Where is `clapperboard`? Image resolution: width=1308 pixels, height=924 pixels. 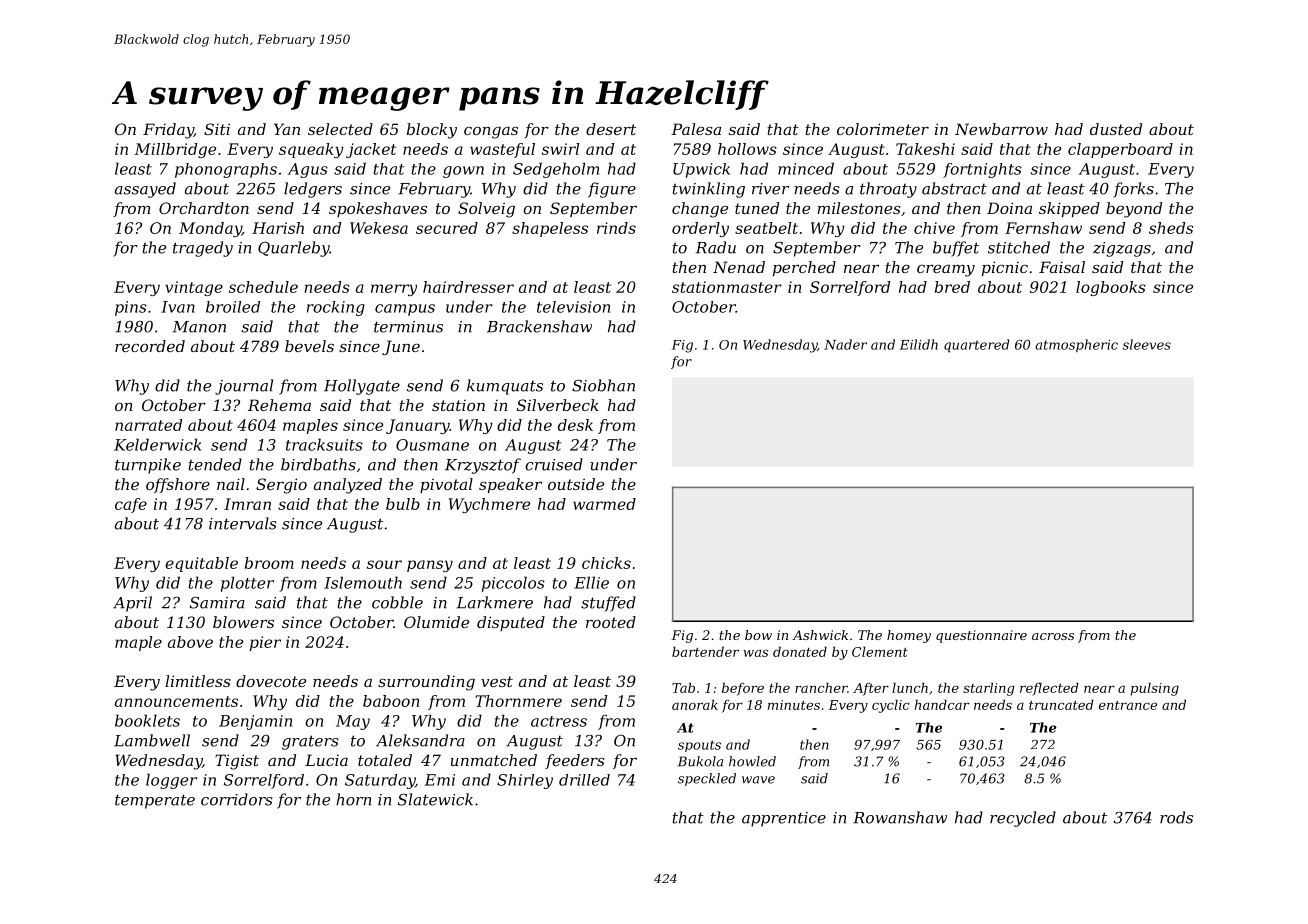 clapperboard is located at coordinates (1120, 150).
